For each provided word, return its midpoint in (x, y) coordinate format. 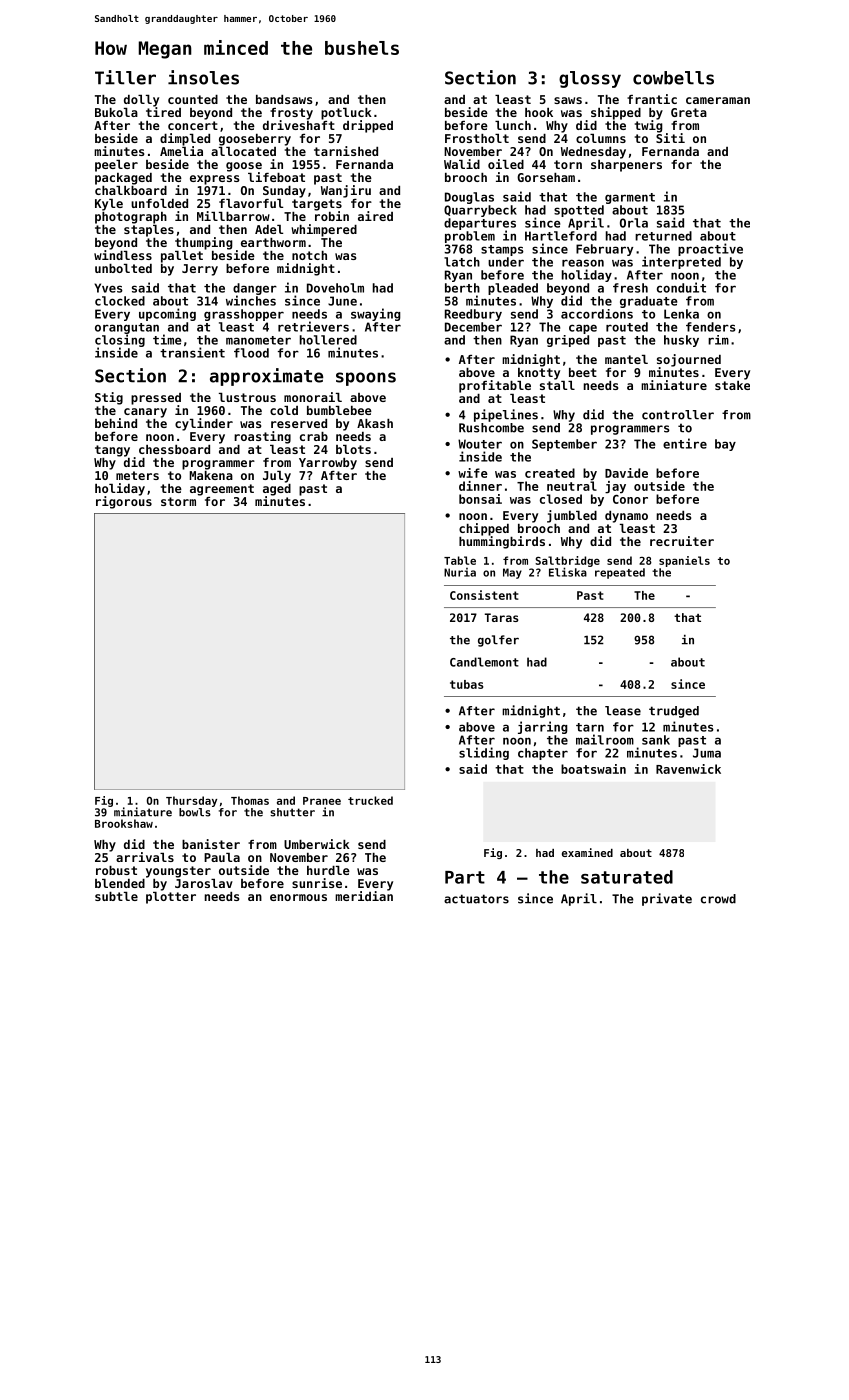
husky (681, 341)
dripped (368, 126)
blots (353, 449)
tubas (467, 684)
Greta (689, 112)
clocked (120, 301)
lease (623, 711)
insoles (203, 77)
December (473, 327)
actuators (476, 899)
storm (178, 501)
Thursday (191, 801)
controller (678, 415)
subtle (116, 896)
